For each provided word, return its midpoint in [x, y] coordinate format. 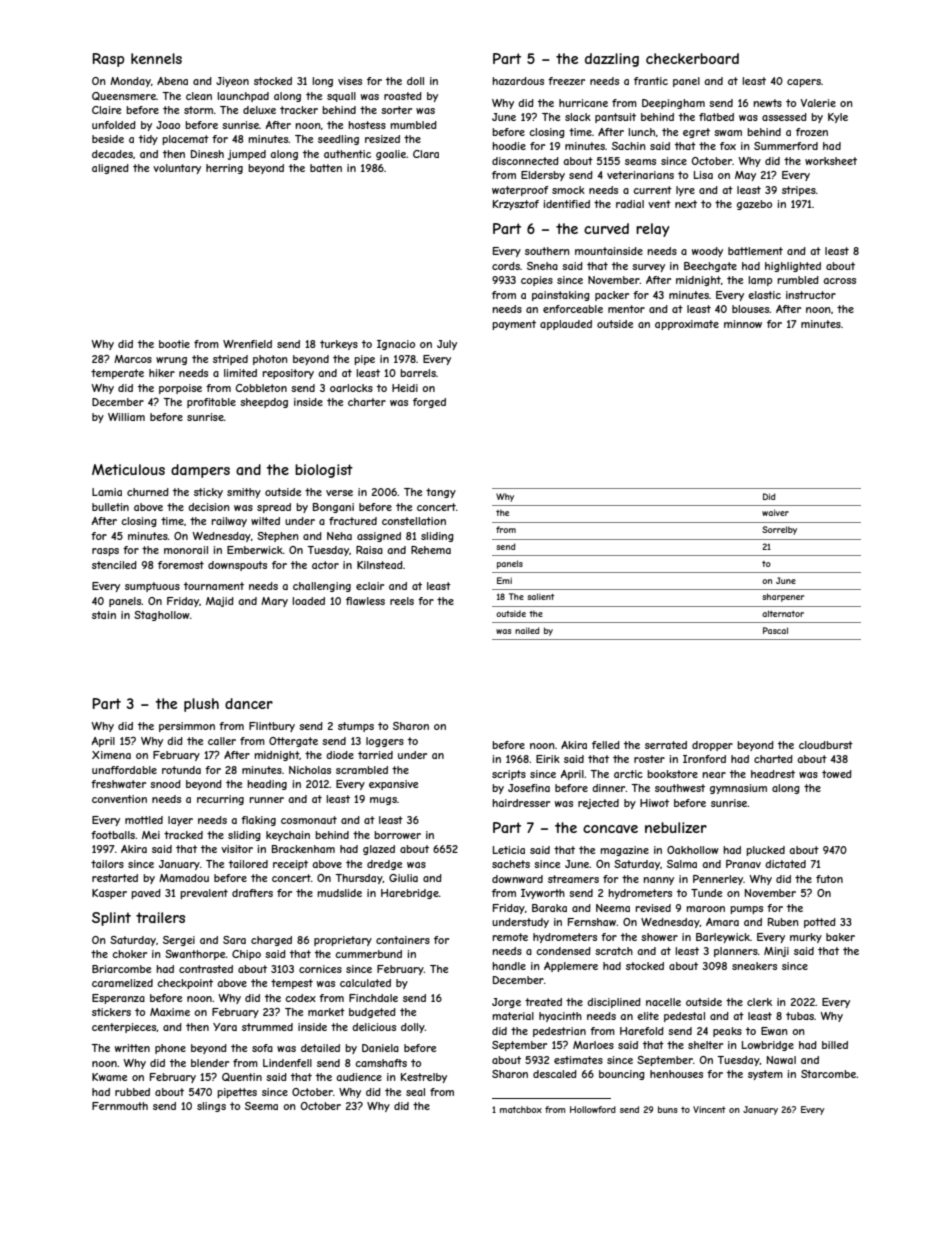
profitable [211, 403]
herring [224, 169]
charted [773, 759]
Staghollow [162, 616]
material [513, 1016]
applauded [566, 325]
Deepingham [673, 104]
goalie [391, 155]
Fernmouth [120, 1106]
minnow [743, 324]
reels [402, 601]
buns [668, 1109]
